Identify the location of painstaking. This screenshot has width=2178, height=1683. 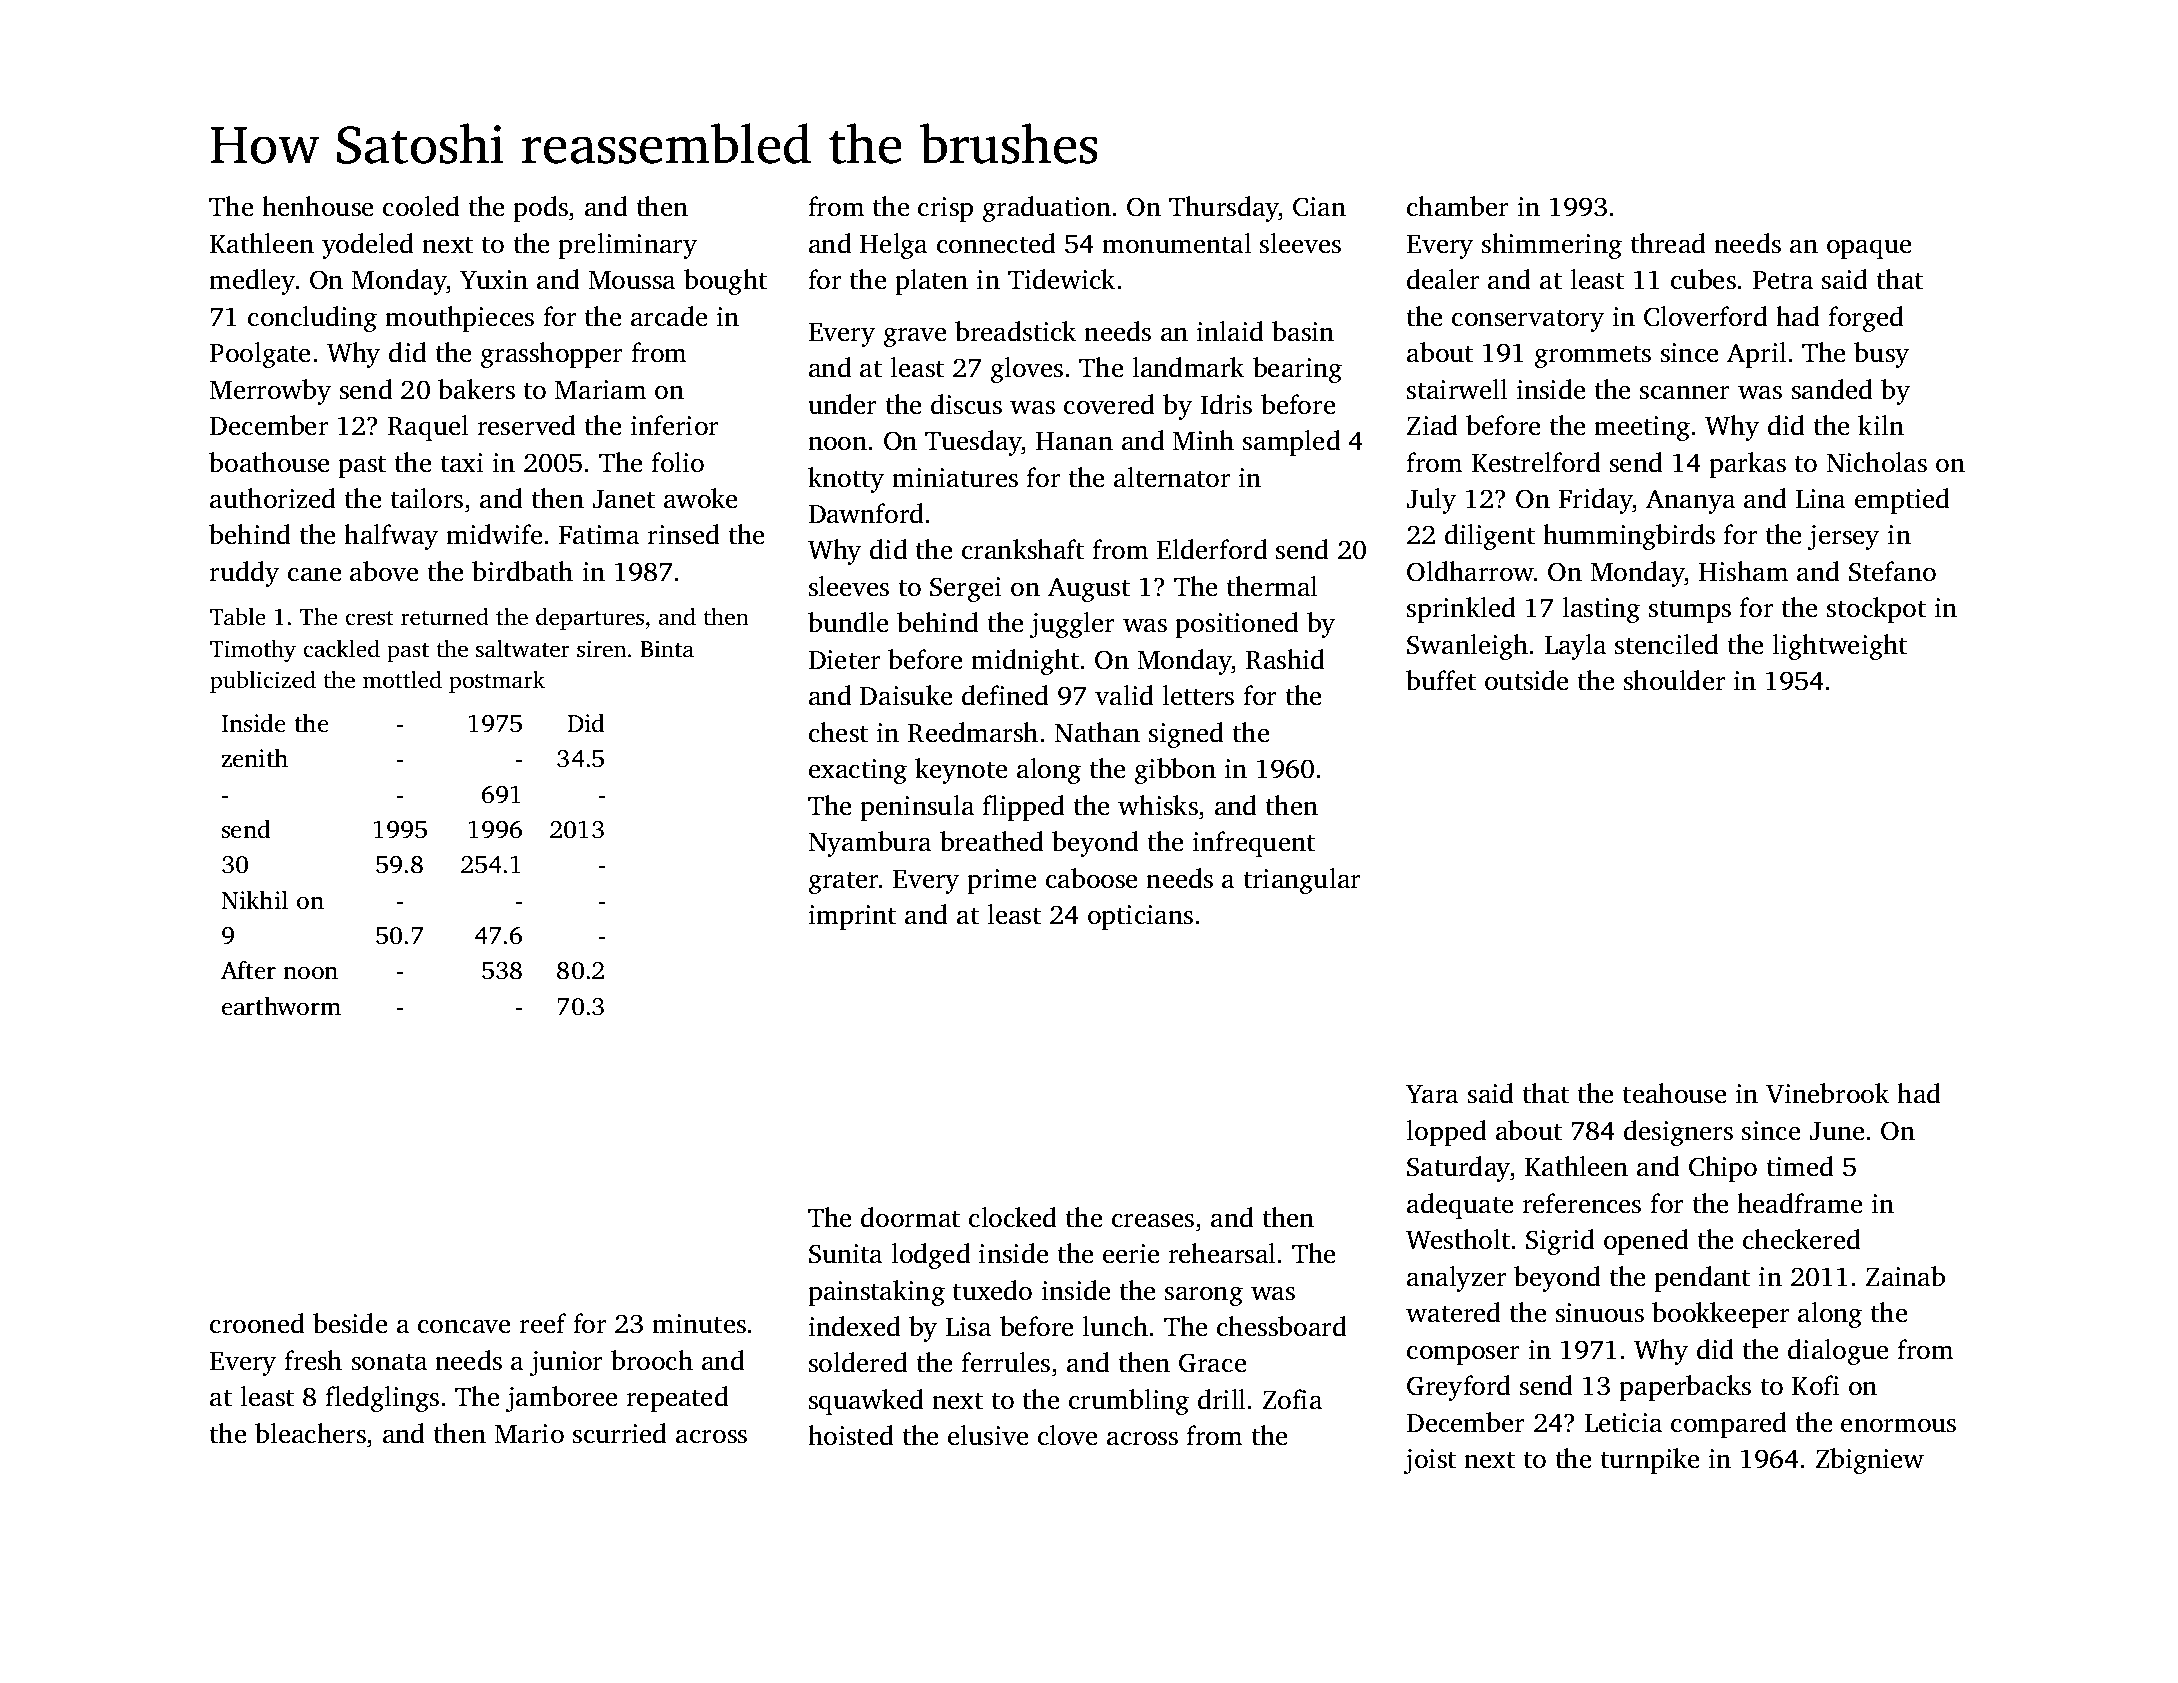
(876, 1293).
